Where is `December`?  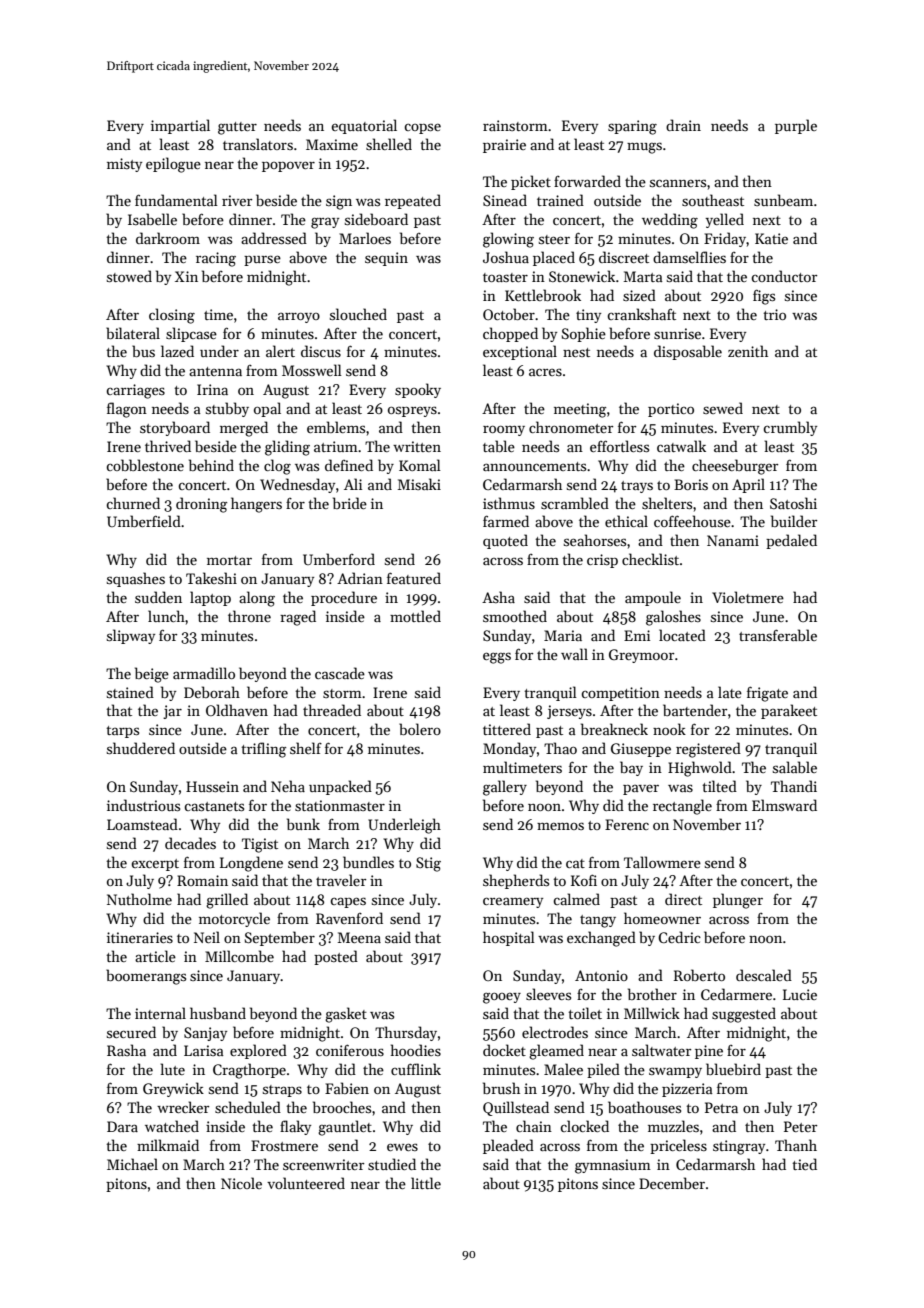 December is located at coordinates (672, 1183).
